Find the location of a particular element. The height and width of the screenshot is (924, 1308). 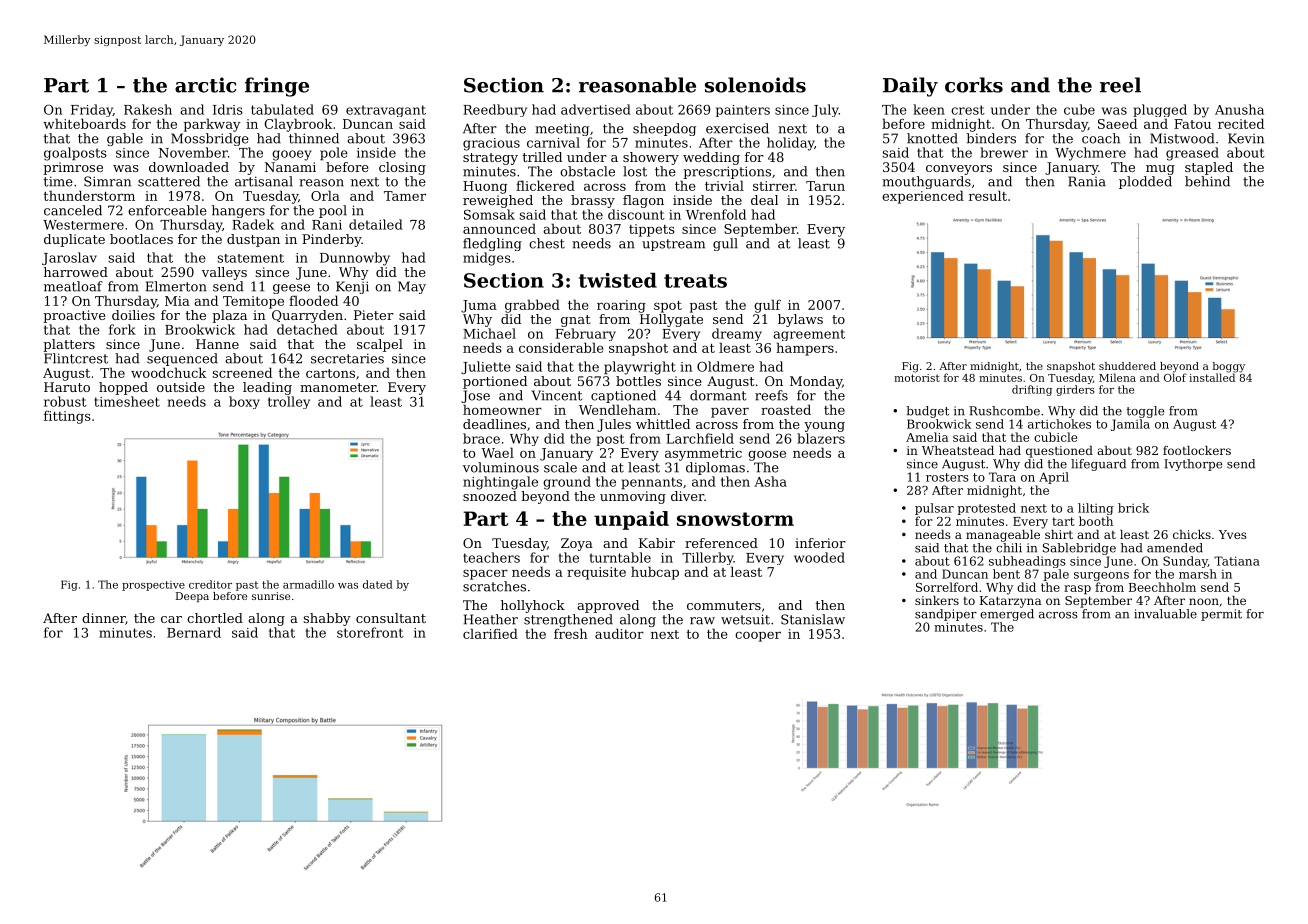

Yves is located at coordinates (1233, 534).
